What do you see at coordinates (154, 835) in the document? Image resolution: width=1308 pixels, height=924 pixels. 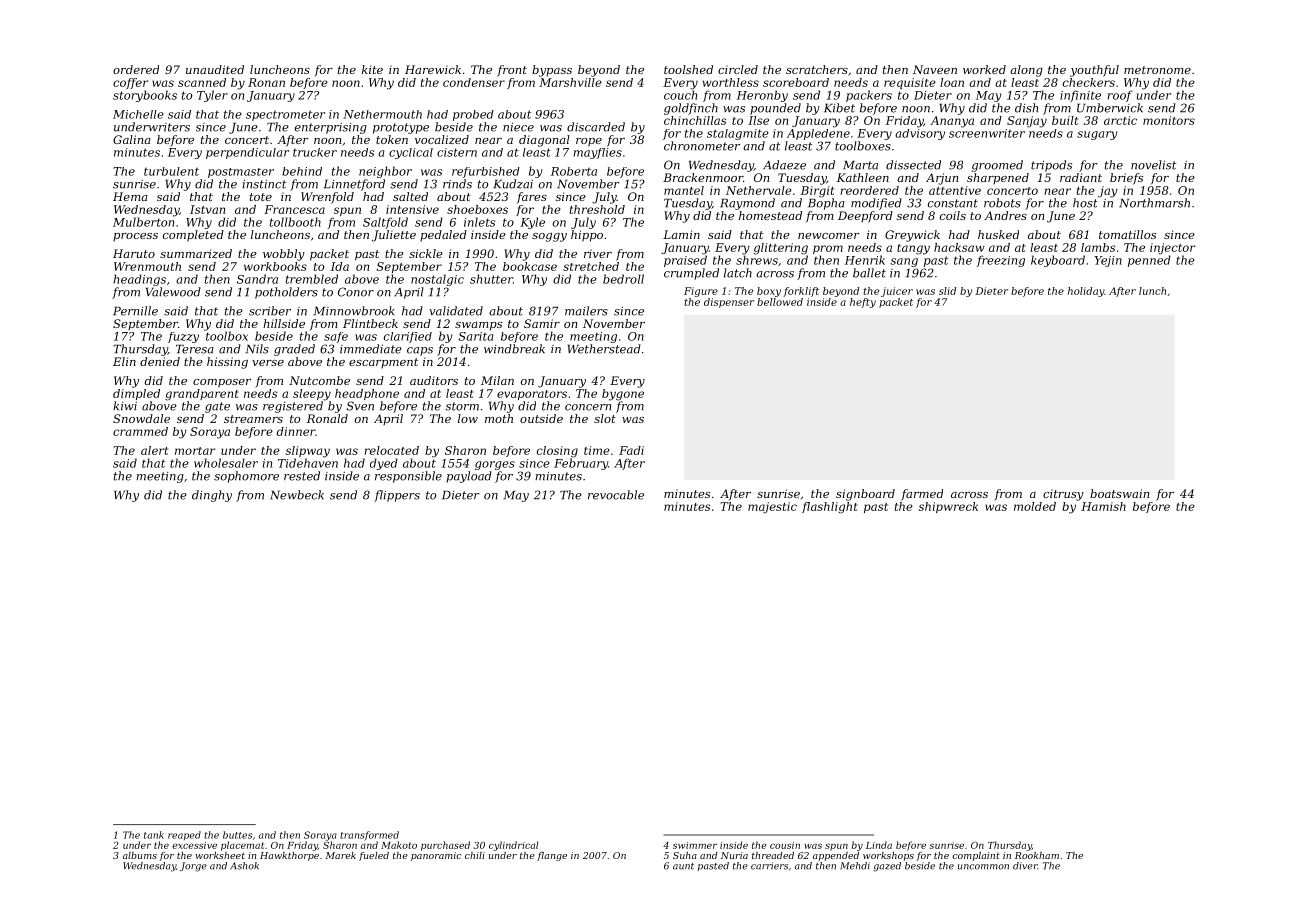 I see `tank` at bounding box center [154, 835].
